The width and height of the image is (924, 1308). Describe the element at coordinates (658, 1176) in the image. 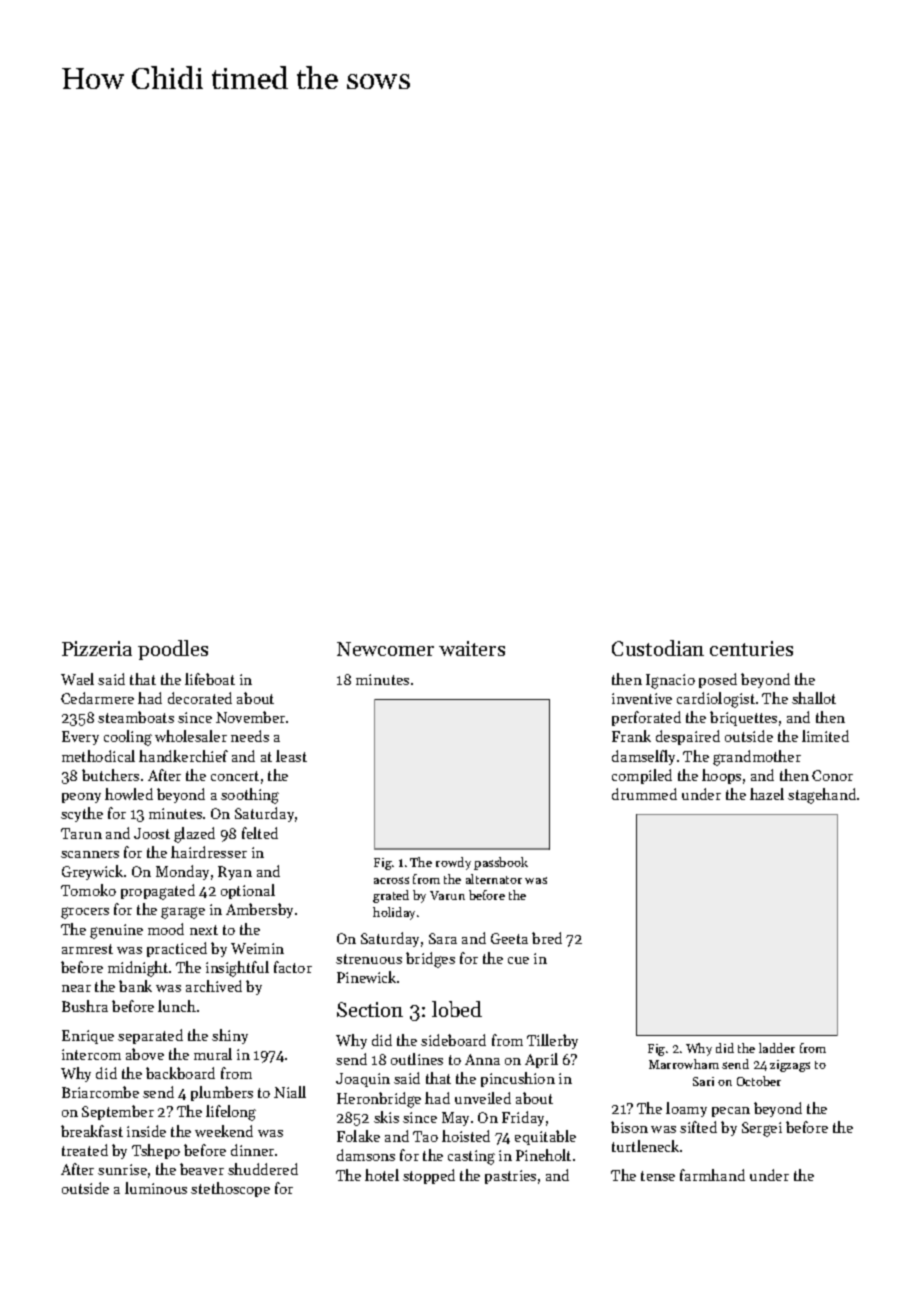

I see `tense` at that location.
